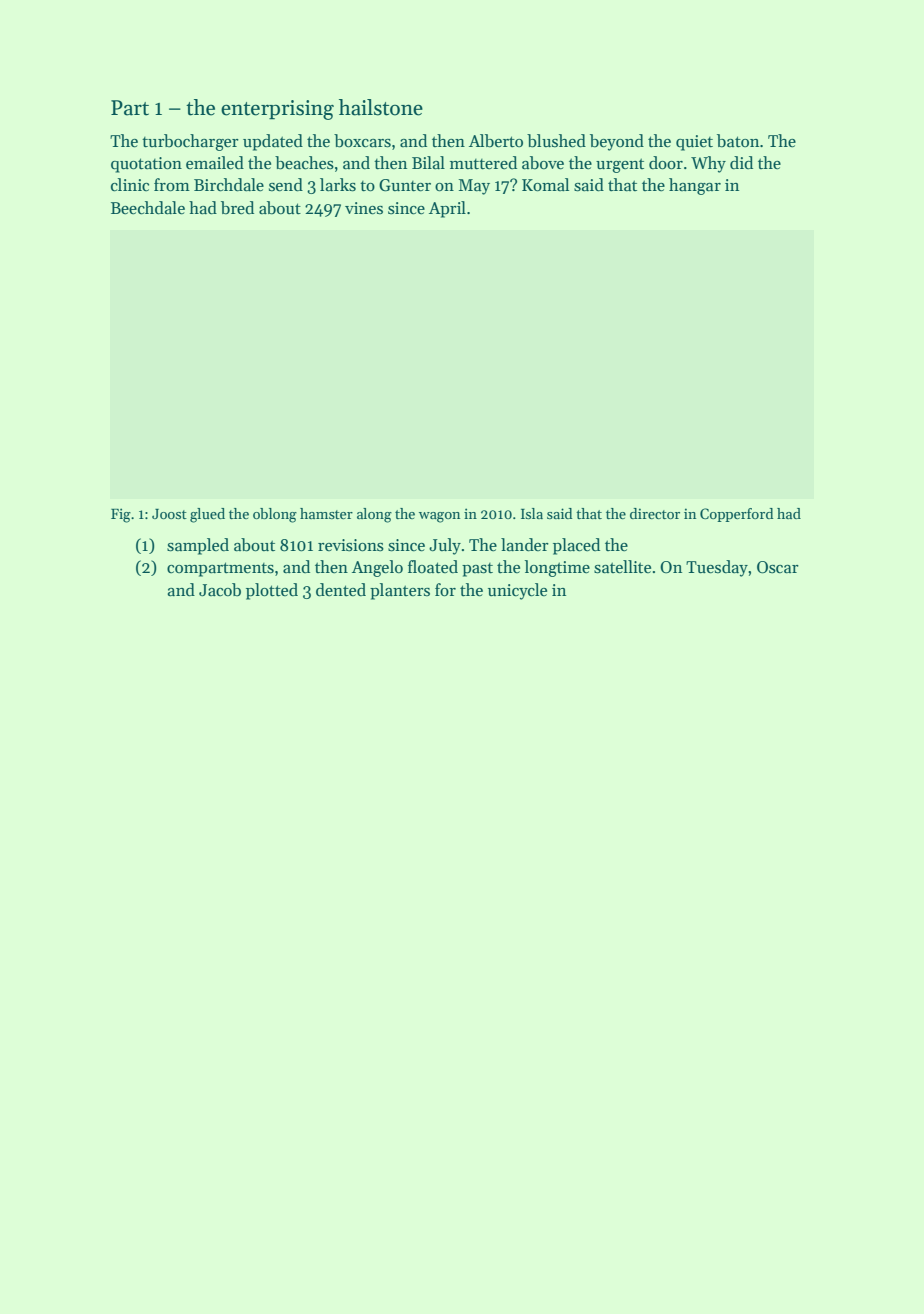  Describe the element at coordinates (517, 591) in the screenshot. I see `unicycle` at that location.
